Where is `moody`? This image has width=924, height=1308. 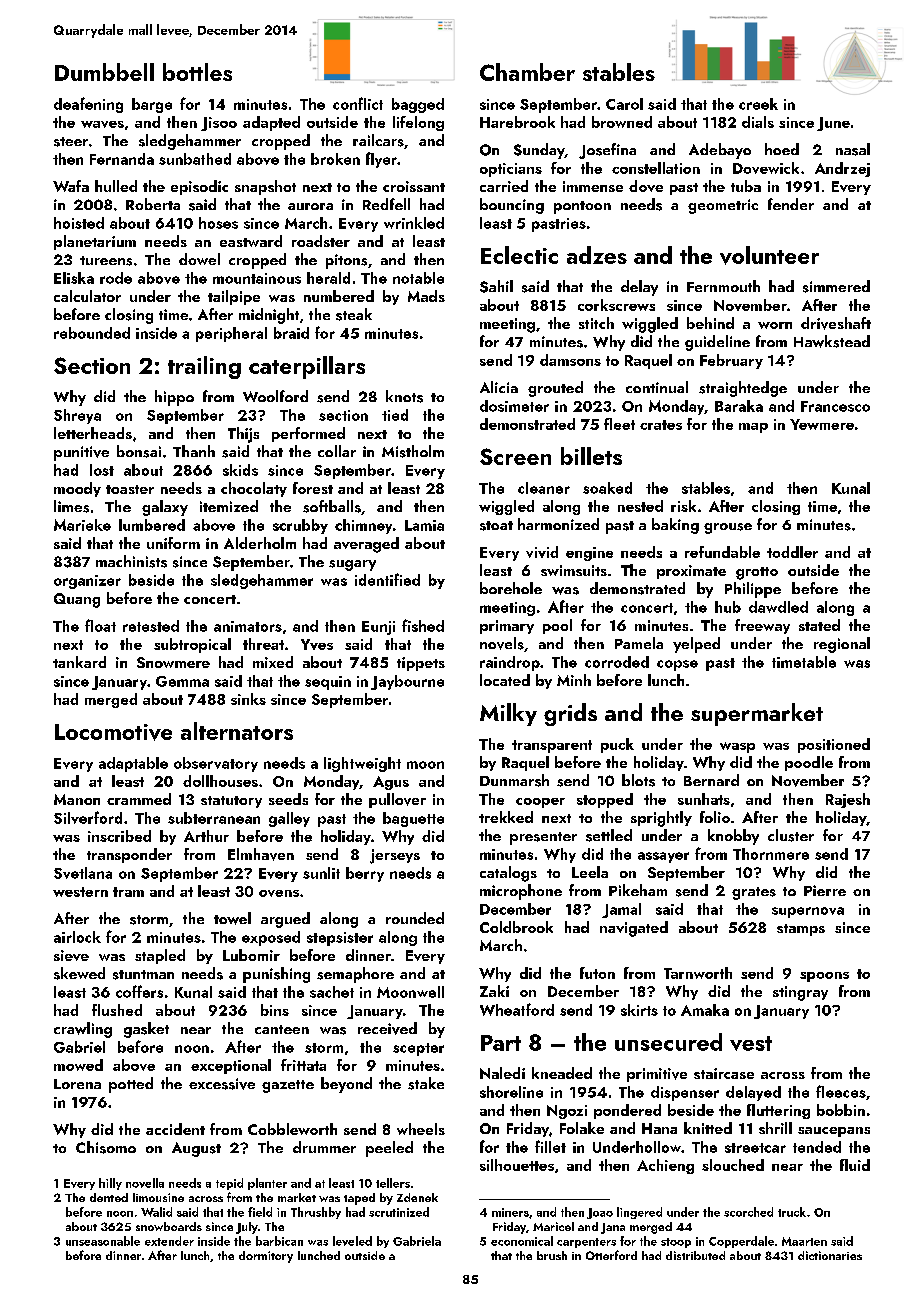 moody is located at coordinates (77, 489).
